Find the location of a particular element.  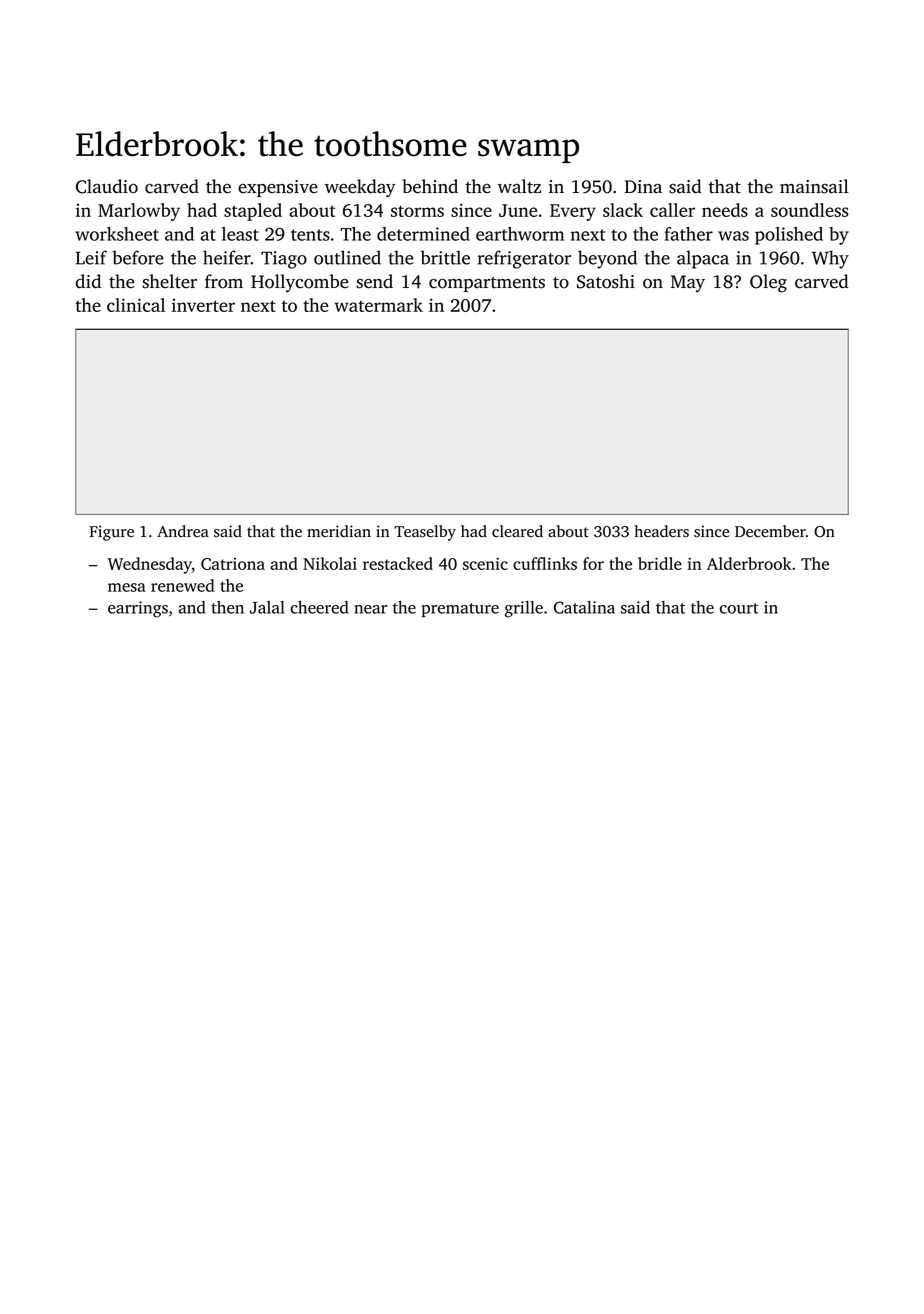

cleared is located at coordinates (517, 531).
